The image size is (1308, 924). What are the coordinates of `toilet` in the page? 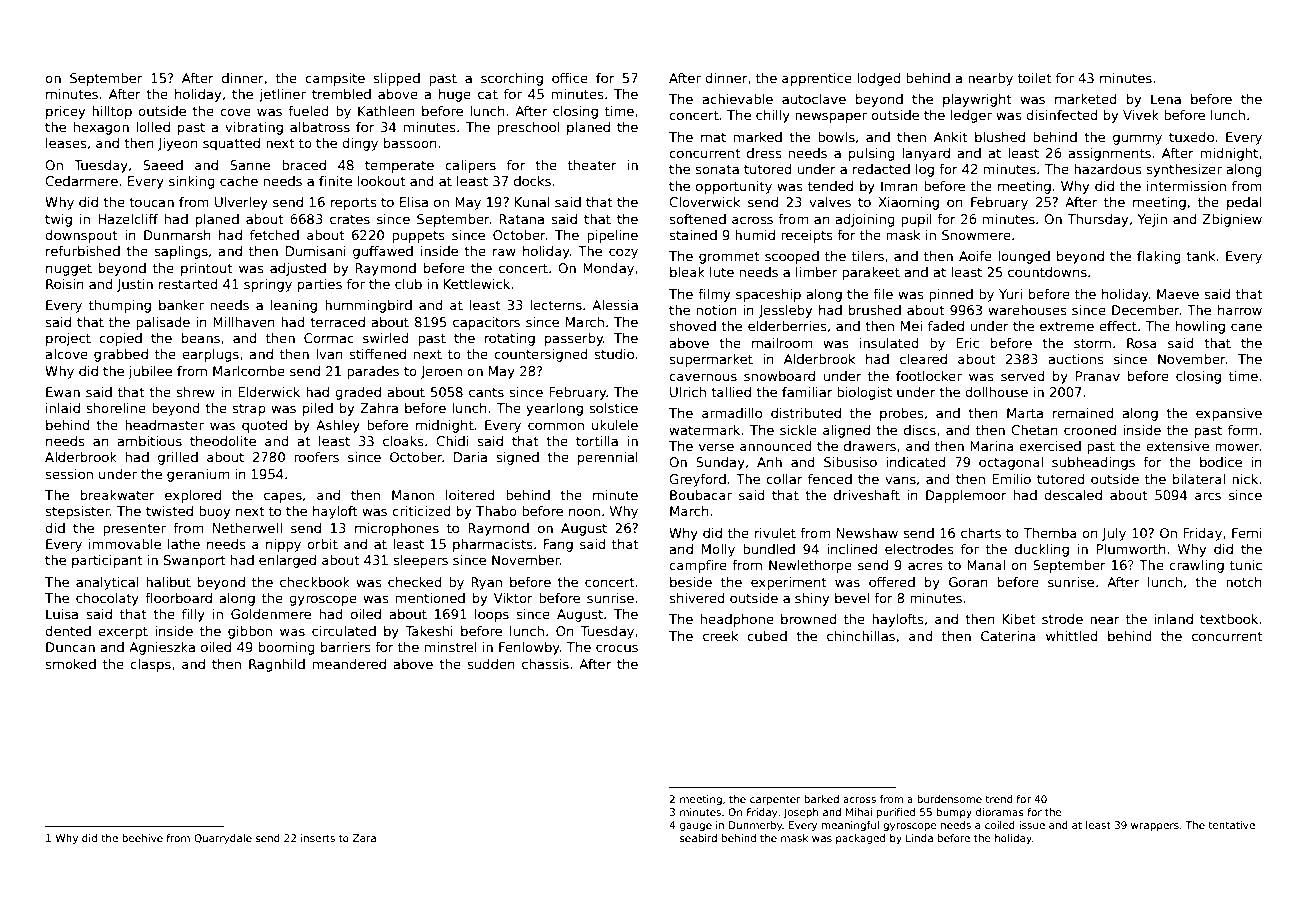 It's located at (1035, 78).
